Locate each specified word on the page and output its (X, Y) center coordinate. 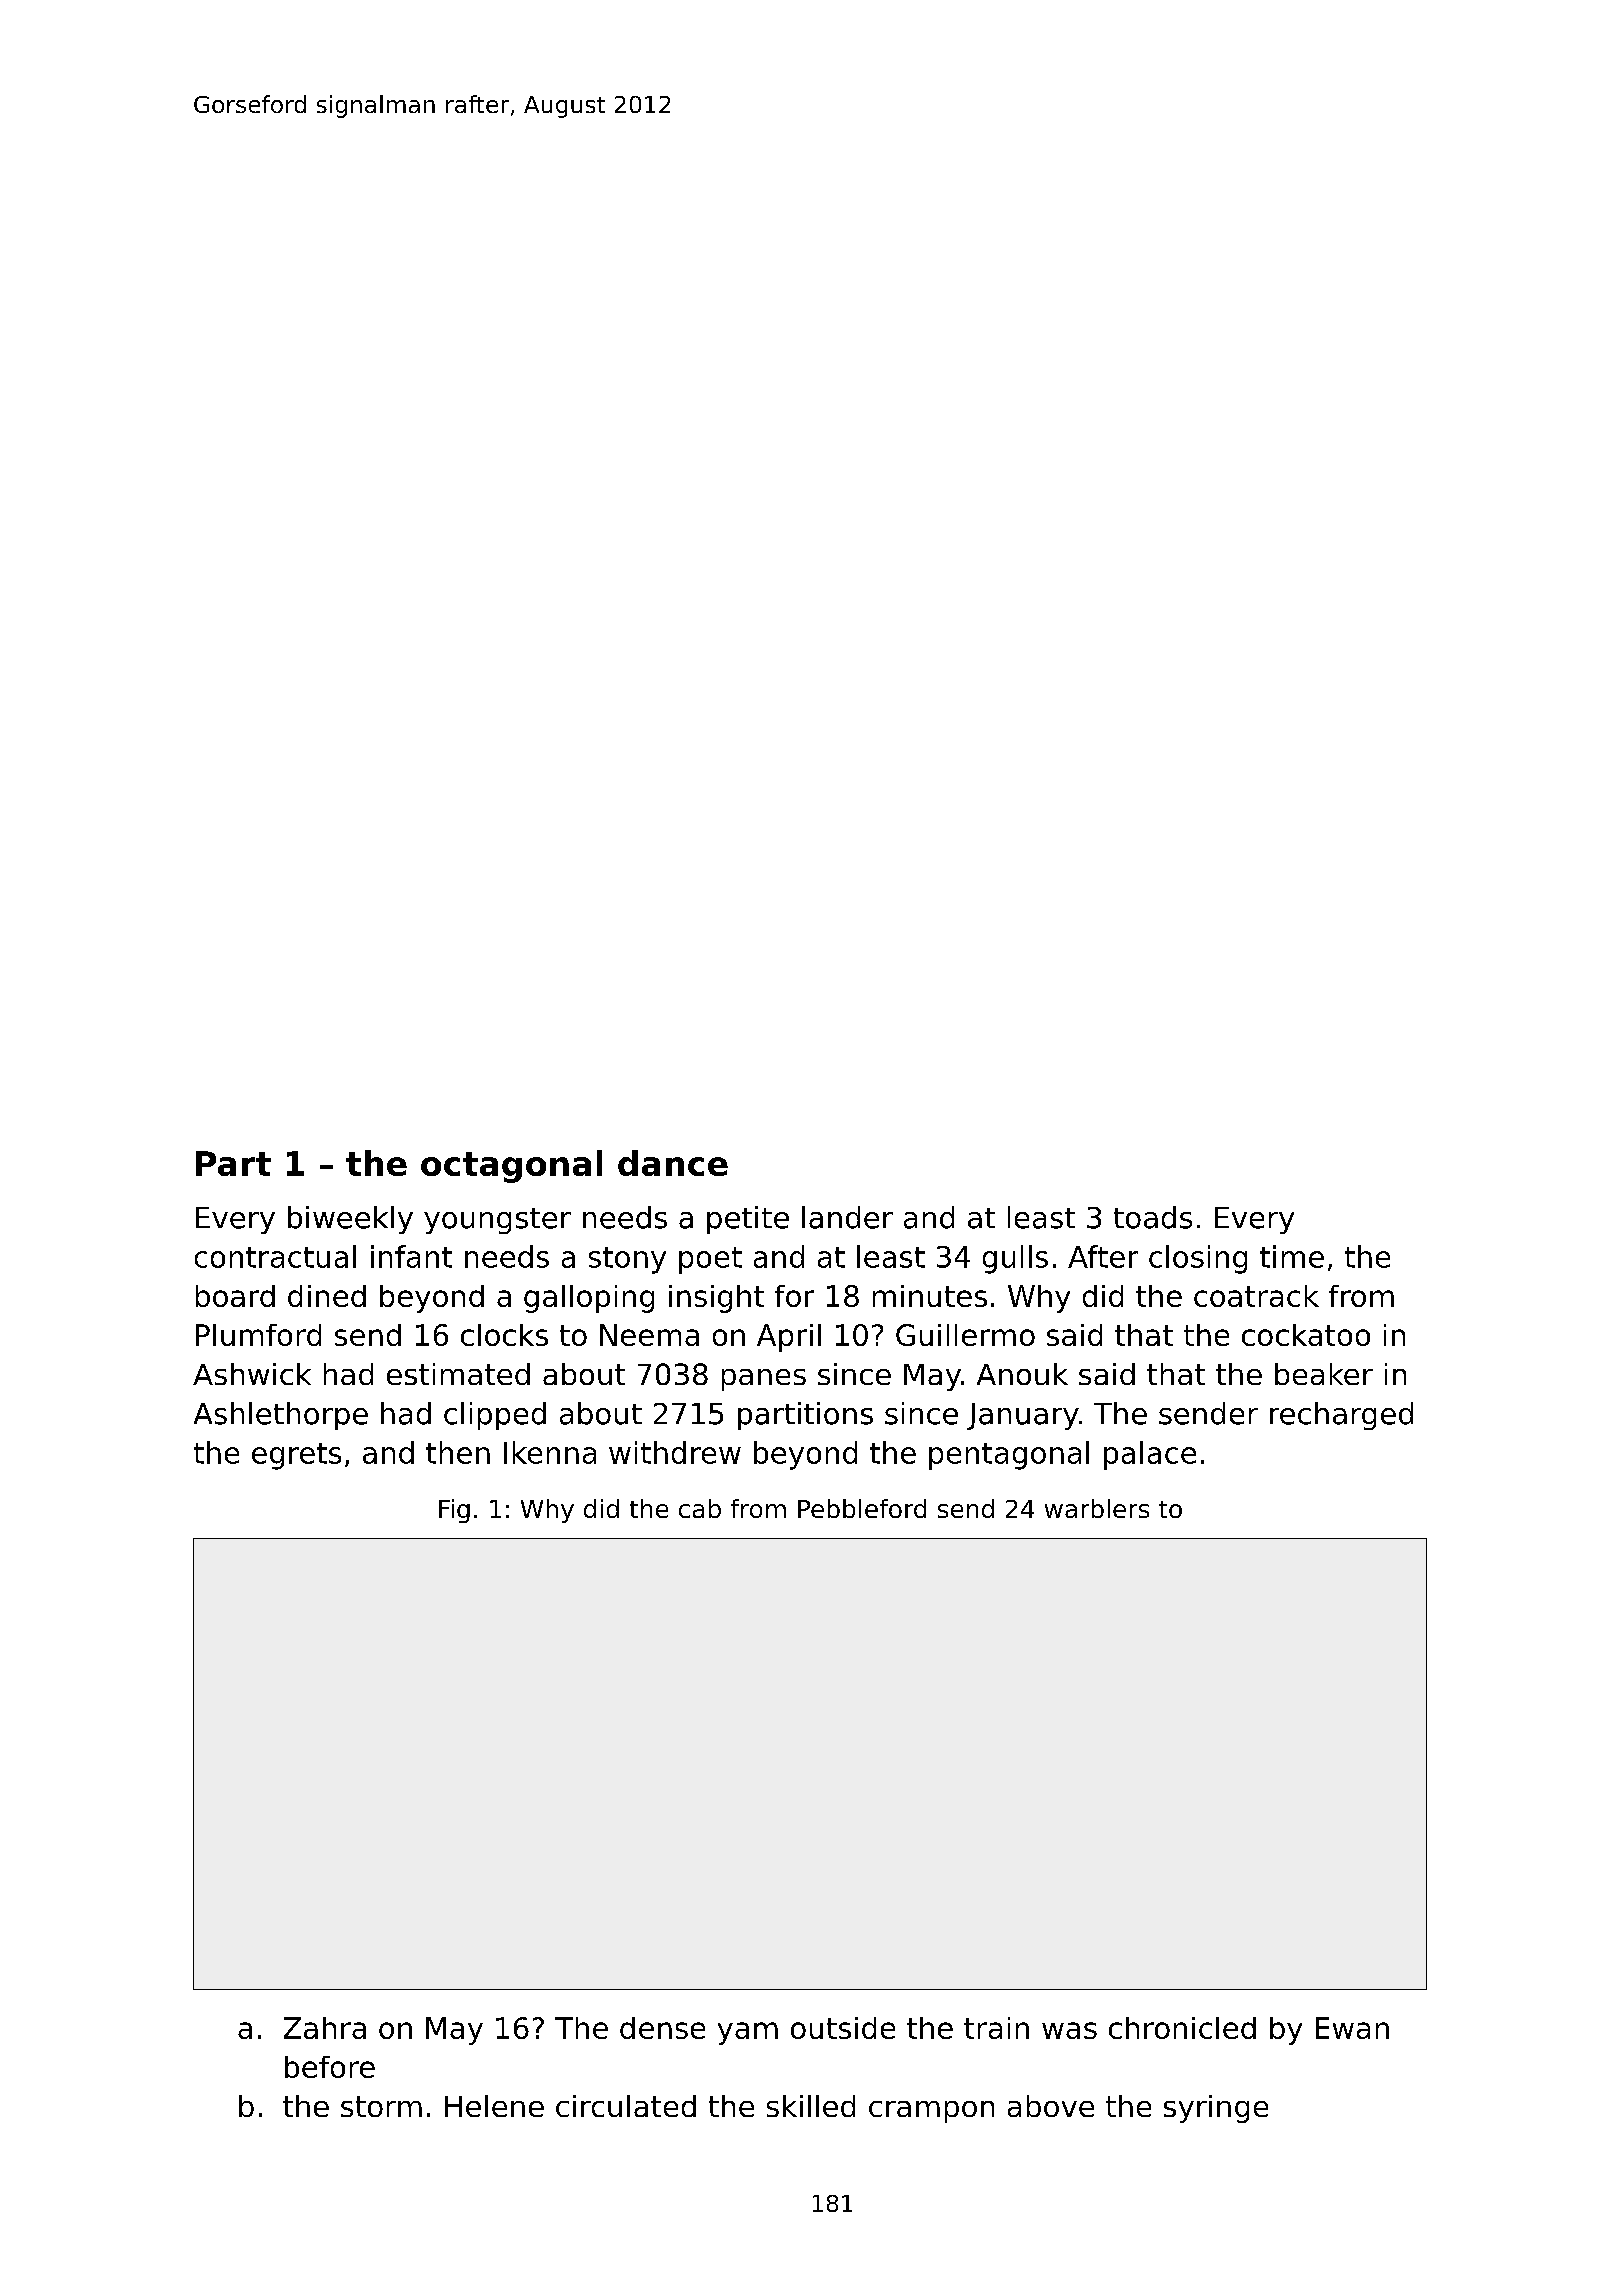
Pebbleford (862, 1508)
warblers (1097, 1508)
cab (700, 1508)
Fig (454, 1511)
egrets (296, 1456)
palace (1150, 1455)
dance (673, 1163)
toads (1153, 1217)
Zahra (325, 2028)
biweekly (350, 1220)
